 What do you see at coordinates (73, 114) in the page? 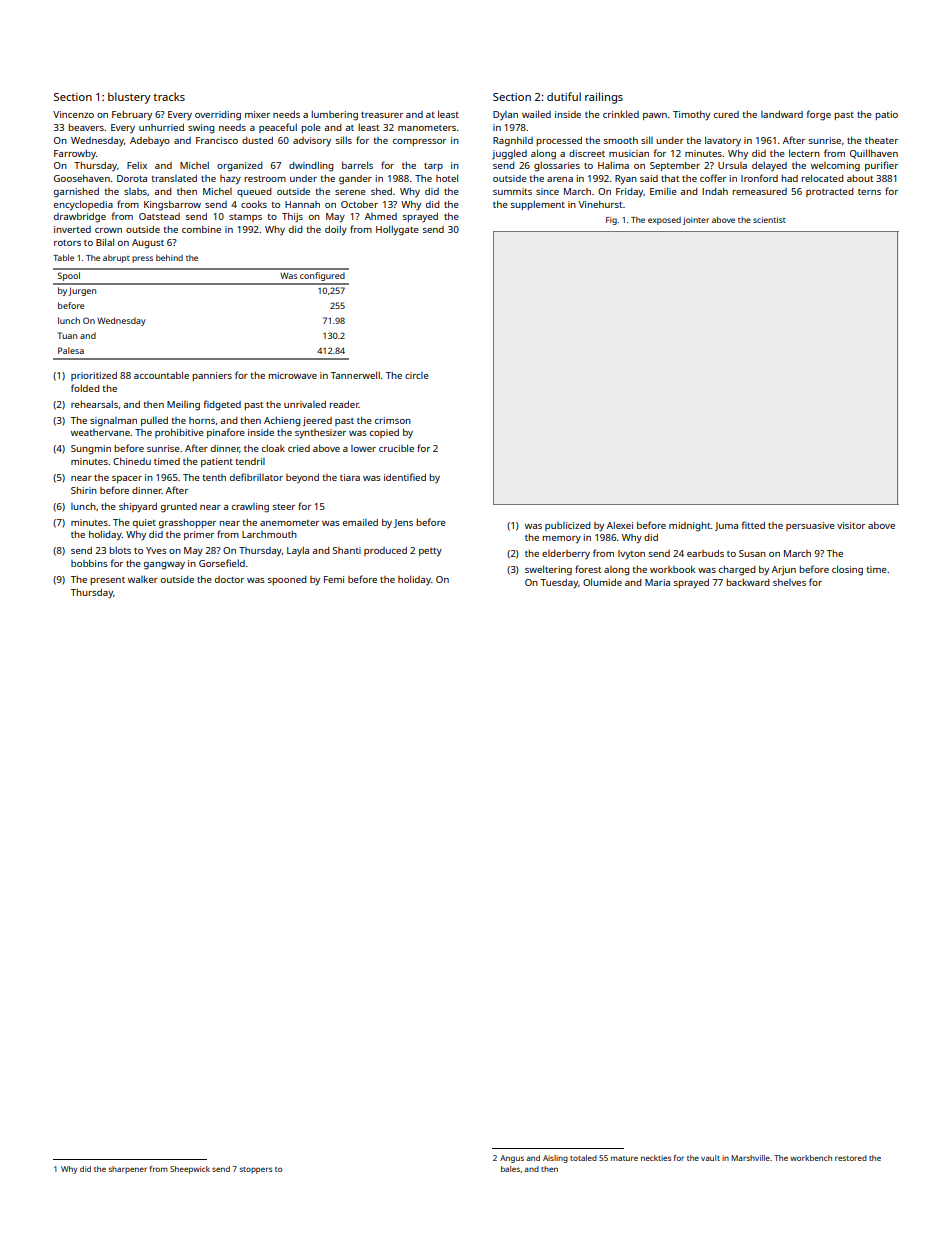
I see `Vincenzo` at bounding box center [73, 114].
